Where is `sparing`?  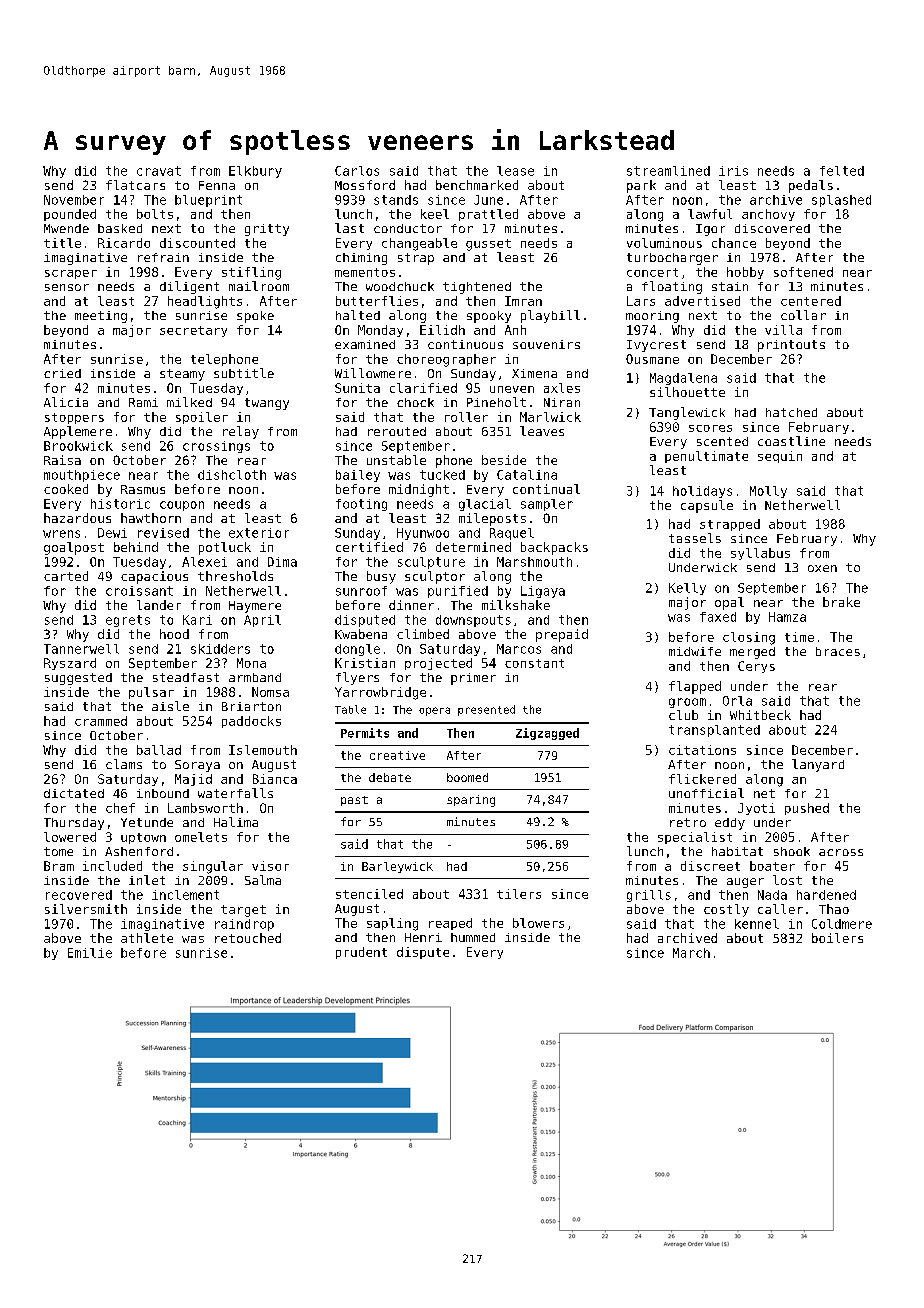
sparing is located at coordinates (471, 801).
